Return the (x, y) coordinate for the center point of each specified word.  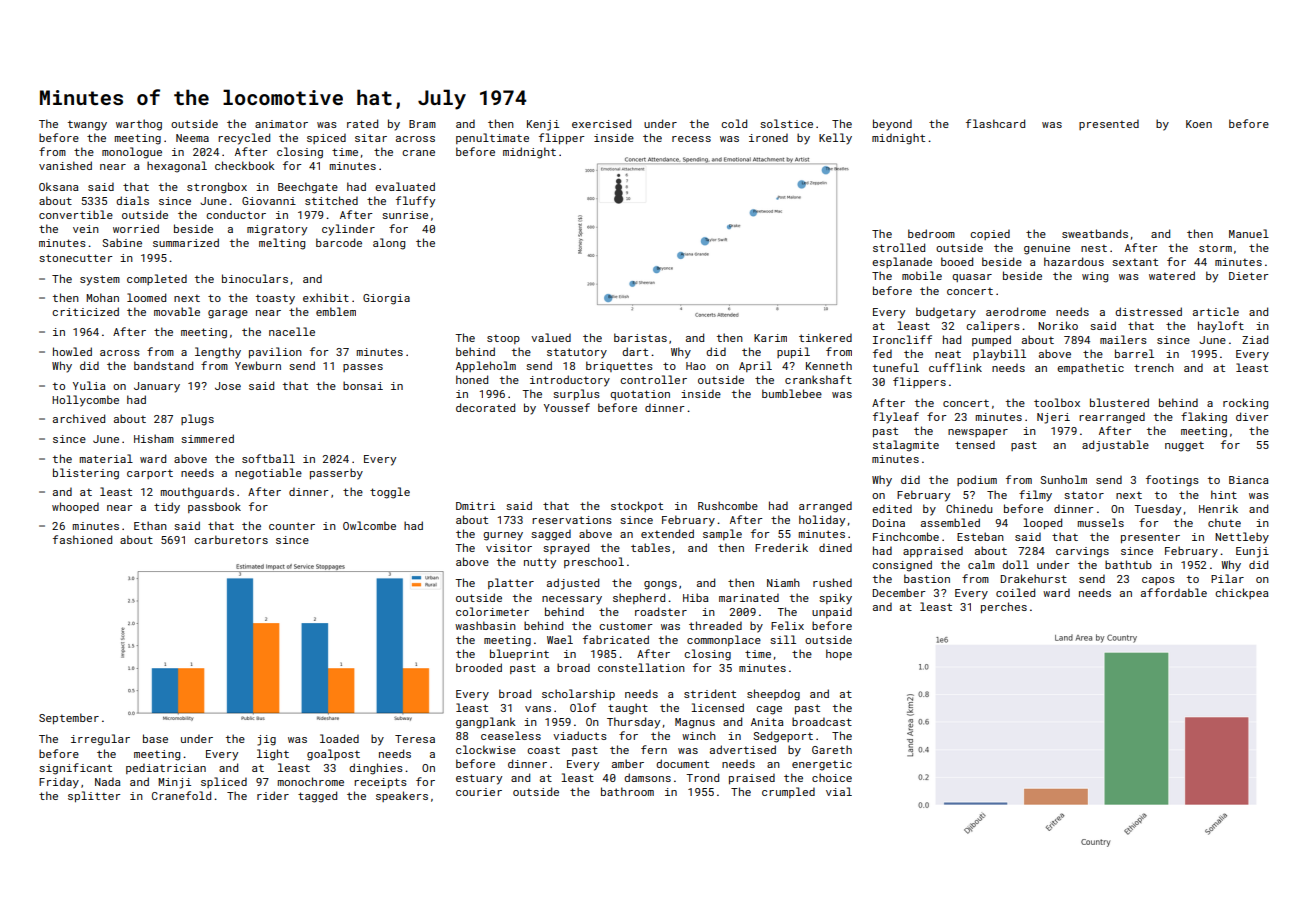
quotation (640, 395)
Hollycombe (85, 401)
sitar (371, 138)
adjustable (1115, 446)
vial (839, 791)
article (1216, 311)
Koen (1199, 124)
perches (1004, 607)
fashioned (82, 539)
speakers (402, 796)
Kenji (543, 125)
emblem (336, 311)
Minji (174, 783)
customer (626, 626)
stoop (503, 339)
